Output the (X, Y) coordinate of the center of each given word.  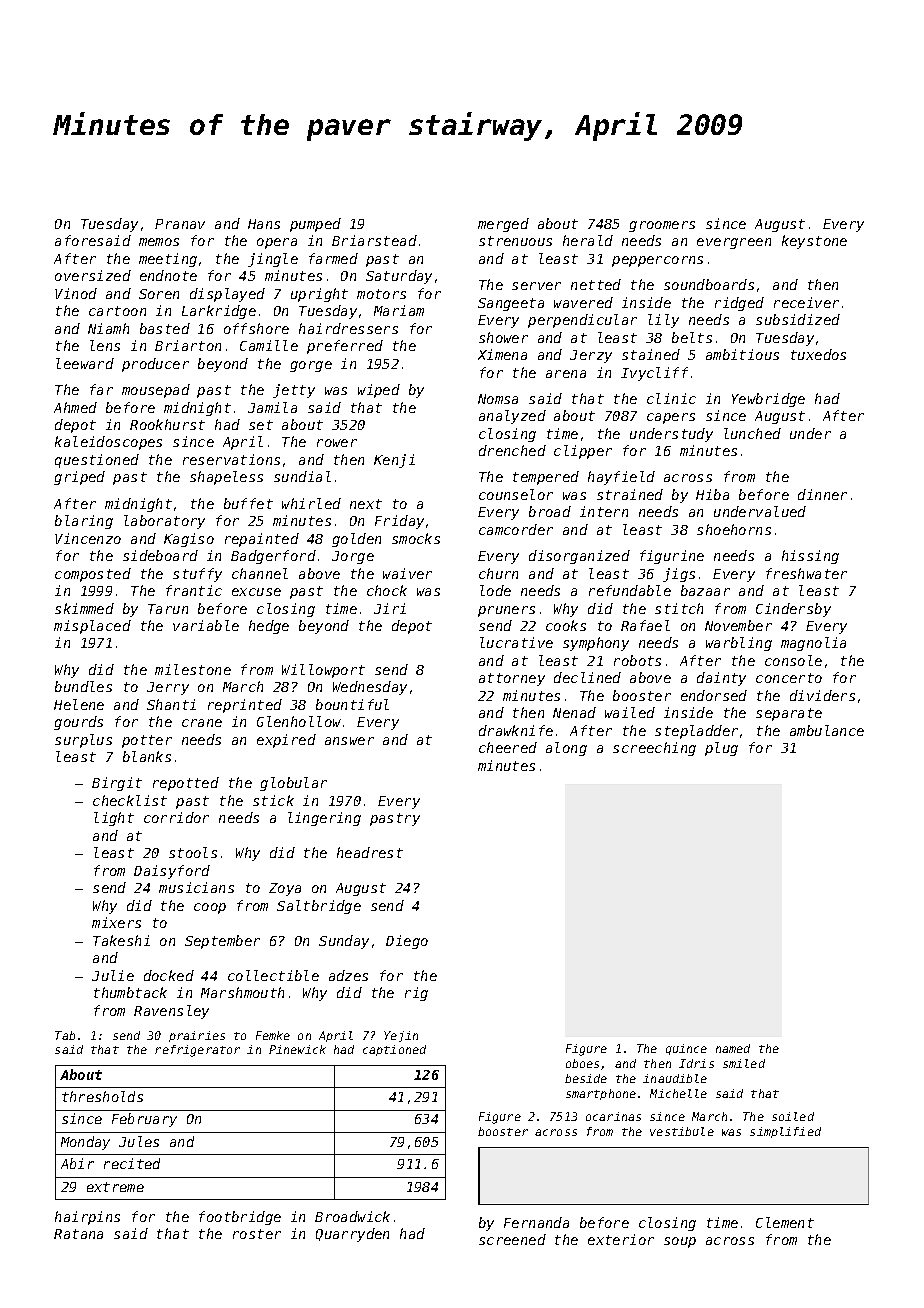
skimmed (84, 608)
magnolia (813, 644)
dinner (822, 494)
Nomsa (498, 399)
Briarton (188, 345)
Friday (399, 522)
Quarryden (352, 1235)
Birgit (117, 784)
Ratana (78, 1234)
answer (349, 741)
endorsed (714, 695)
